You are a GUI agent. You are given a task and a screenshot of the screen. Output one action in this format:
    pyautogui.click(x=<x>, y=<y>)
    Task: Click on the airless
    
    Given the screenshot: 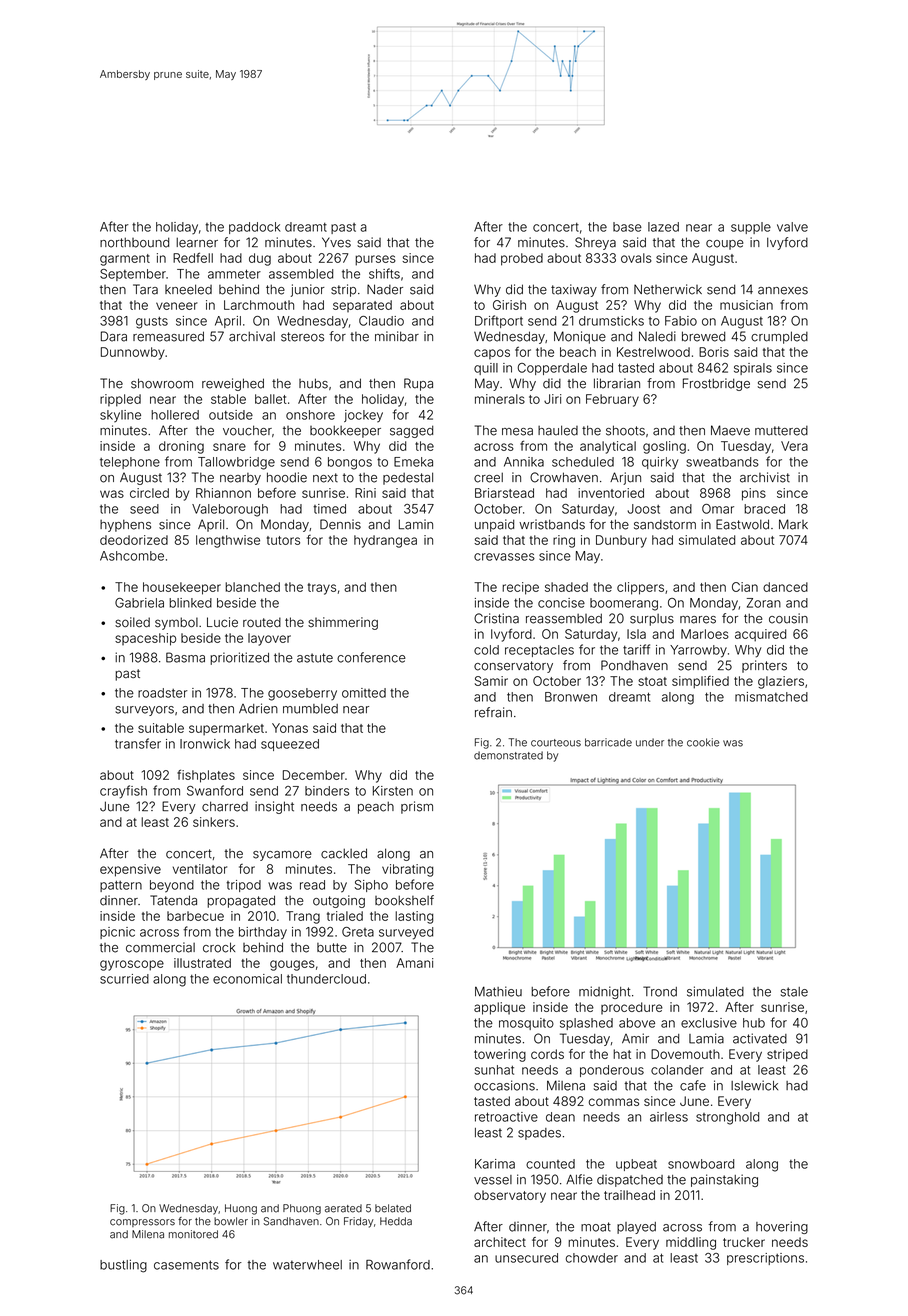 What is the action you would take?
    pyautogui.click(x=669, y=1117)
